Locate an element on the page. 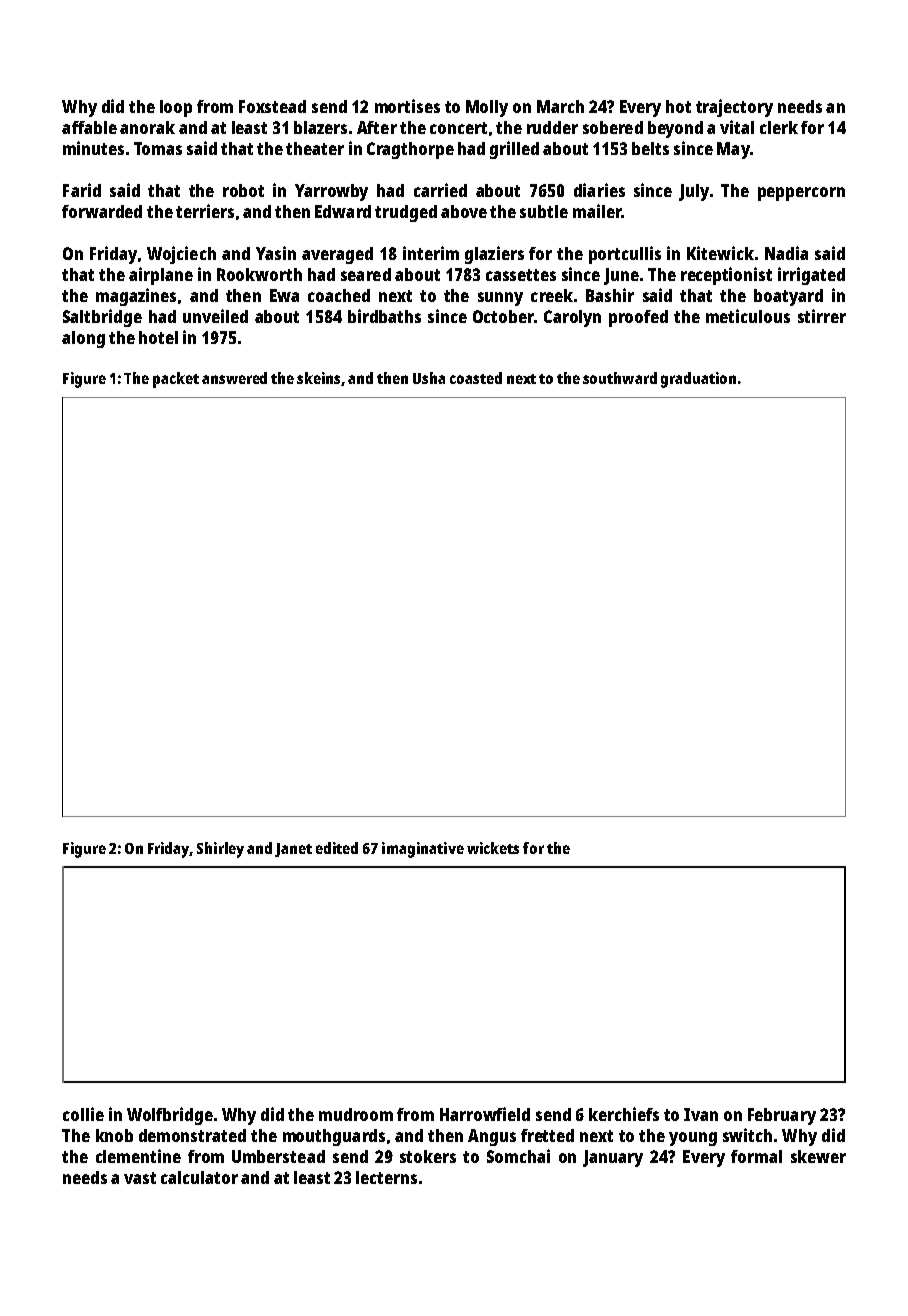  along is located at coordinates (83, 339).
